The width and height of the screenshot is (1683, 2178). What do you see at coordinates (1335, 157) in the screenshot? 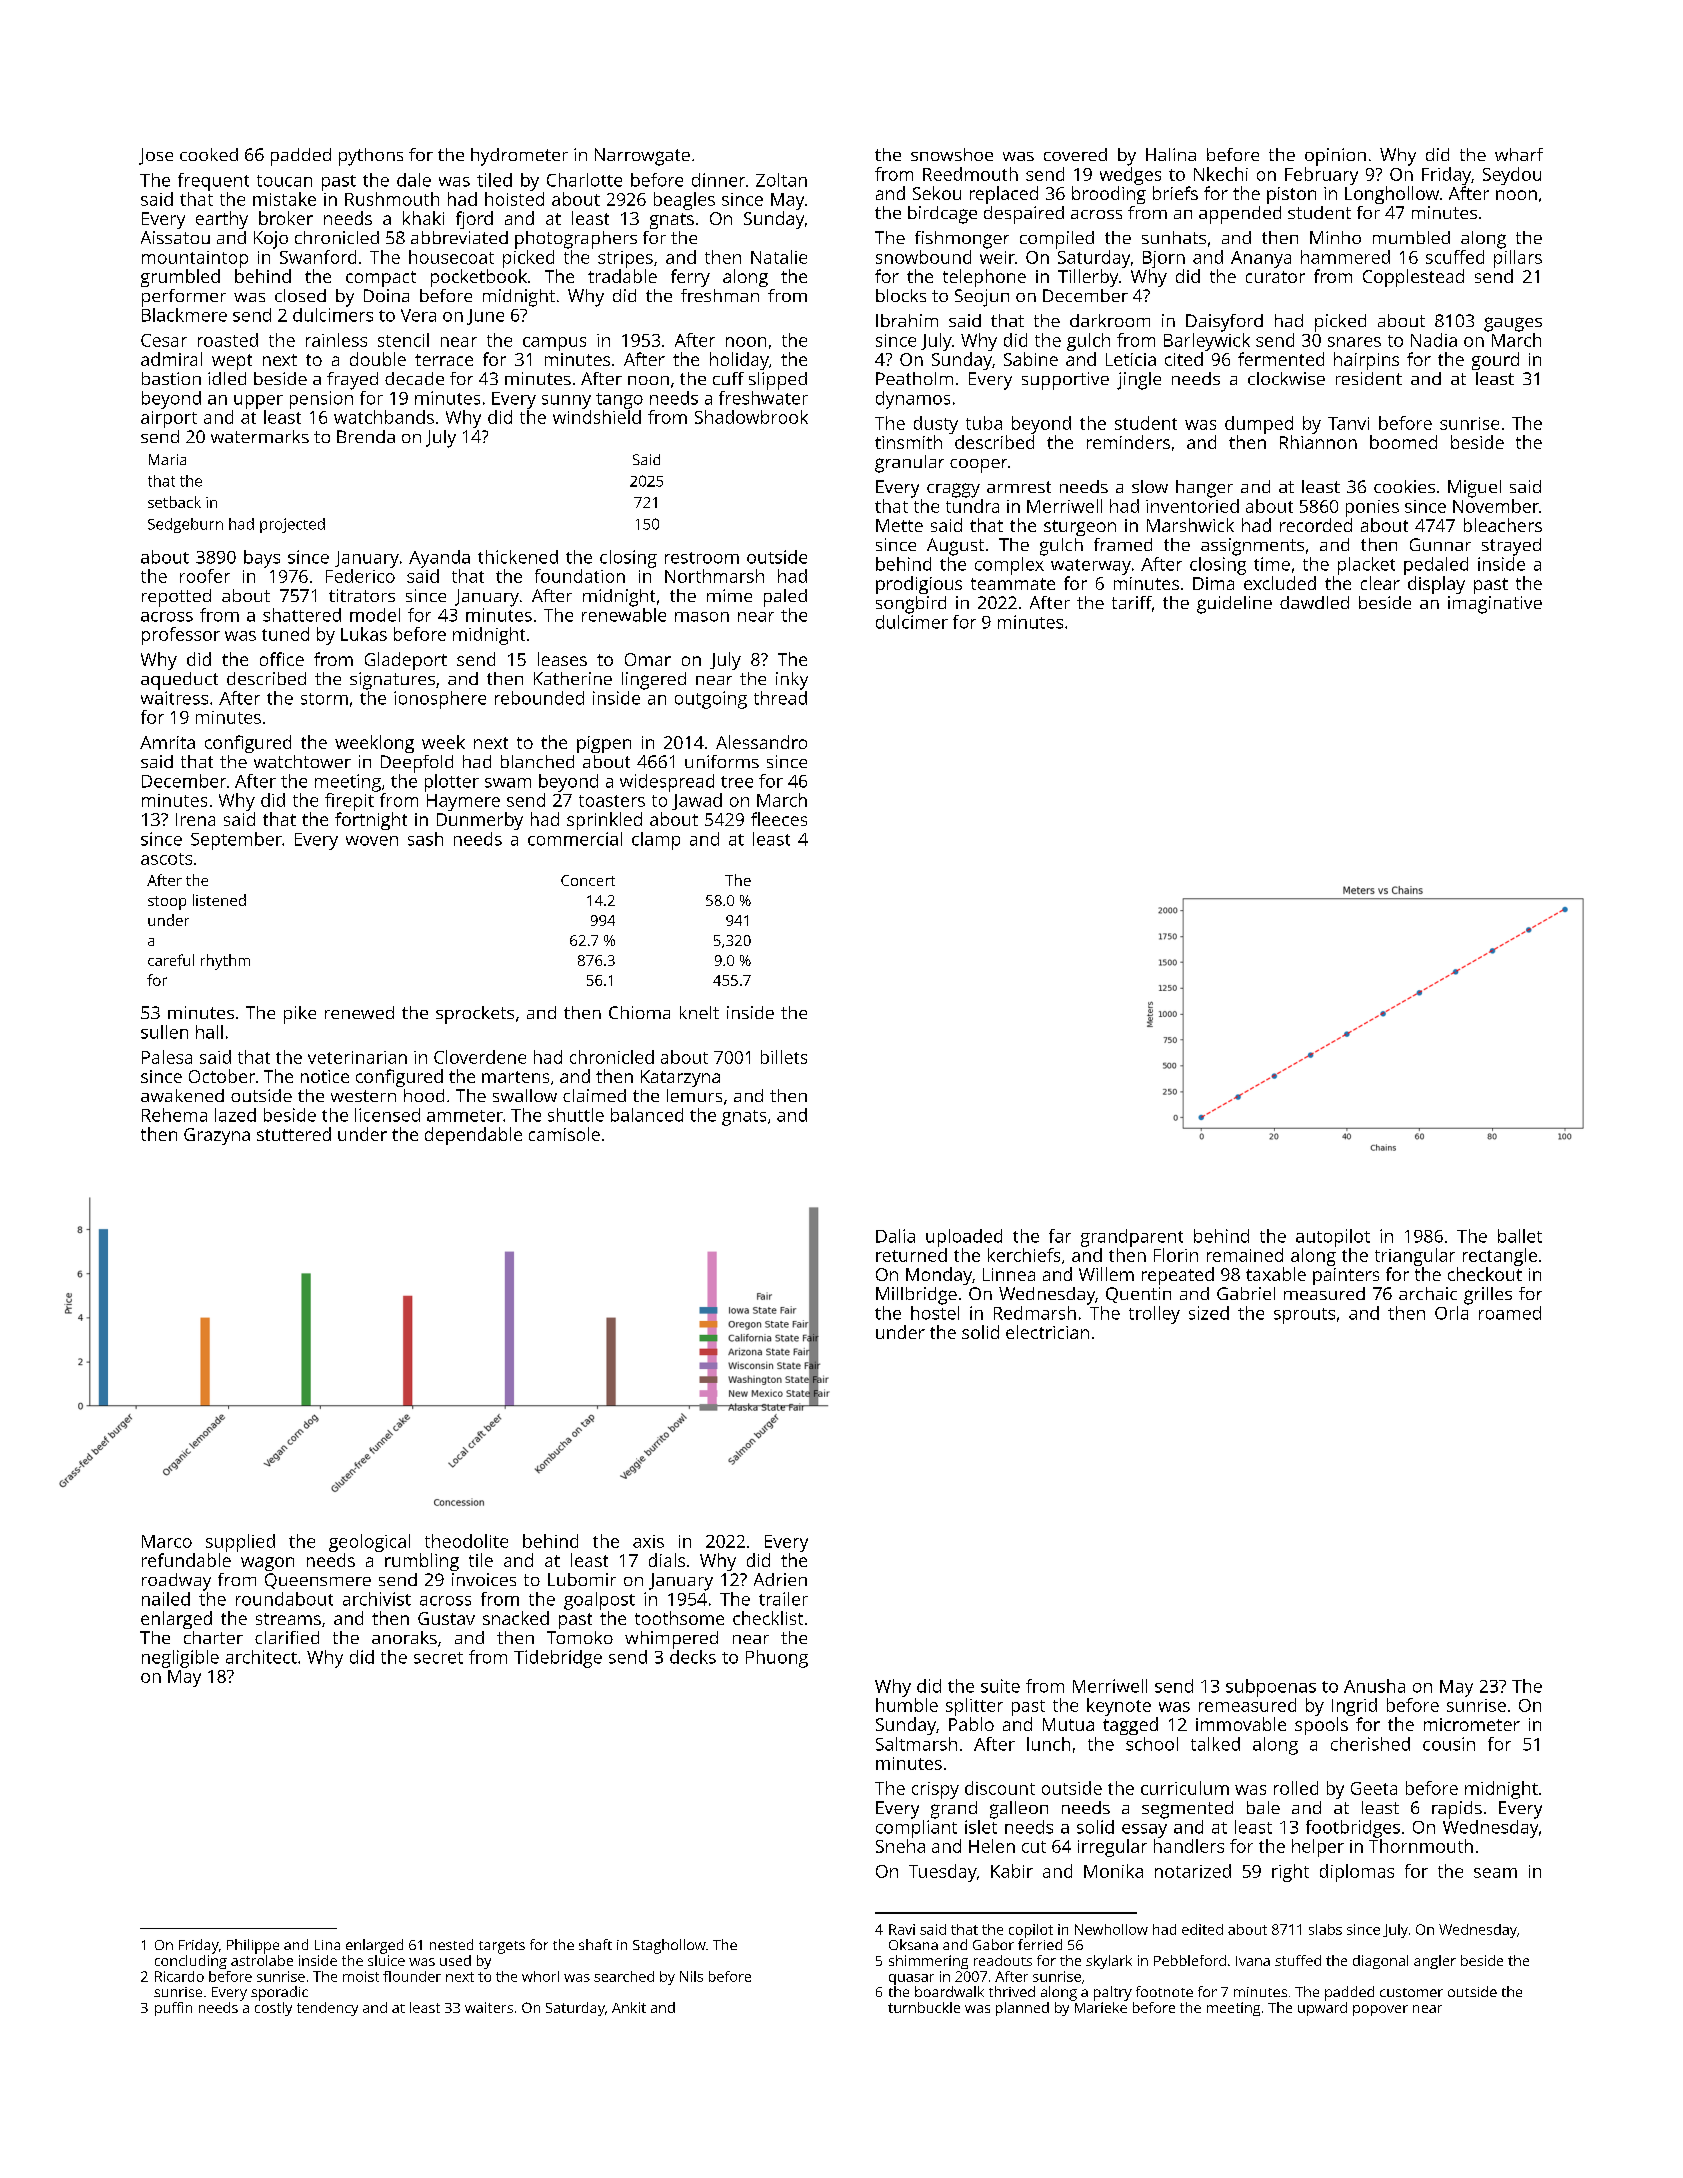
I see `opinion` at bounding box center [1335, 157].
